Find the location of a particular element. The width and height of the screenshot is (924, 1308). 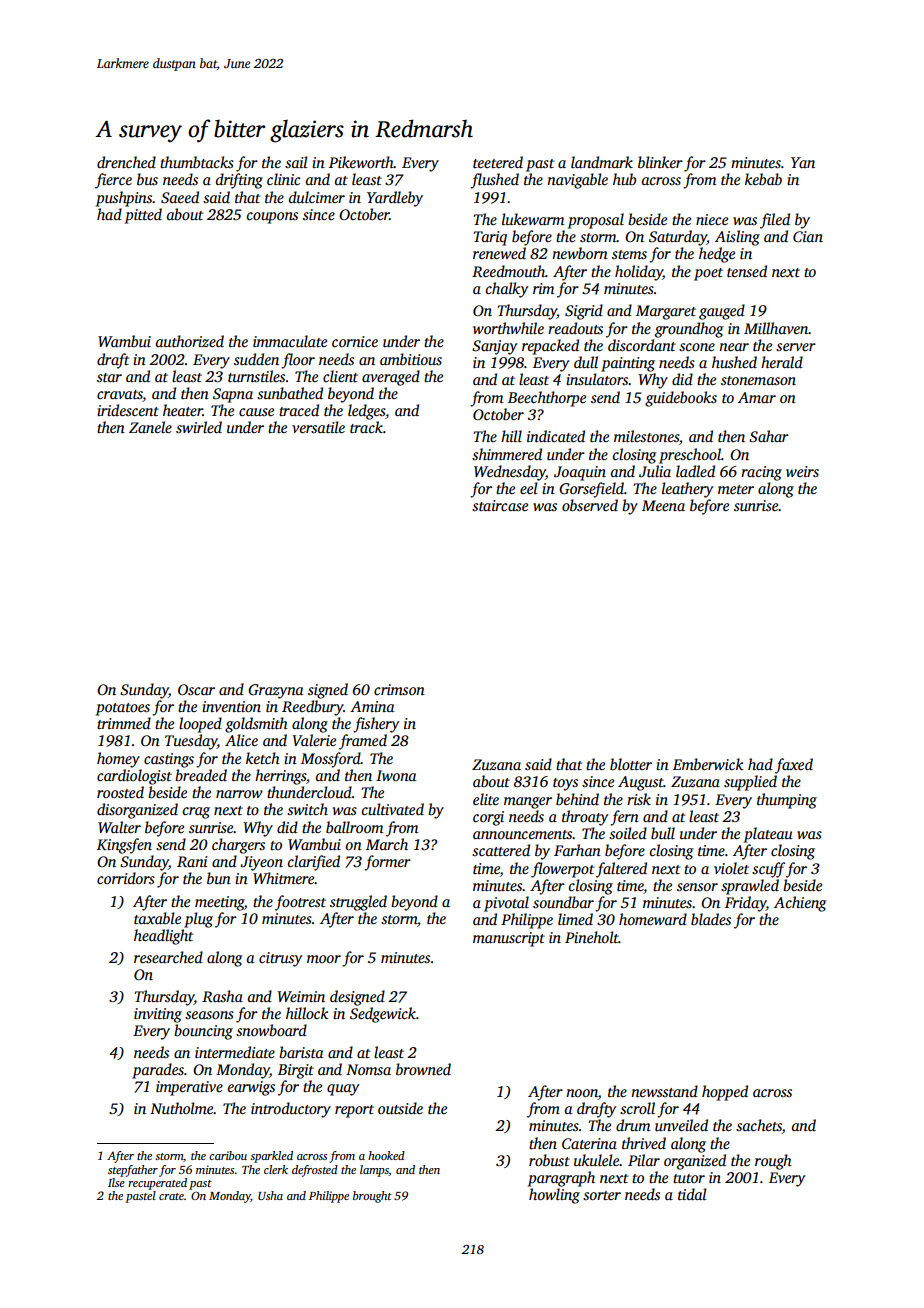

teetered is located at coordinates (498, 162).
